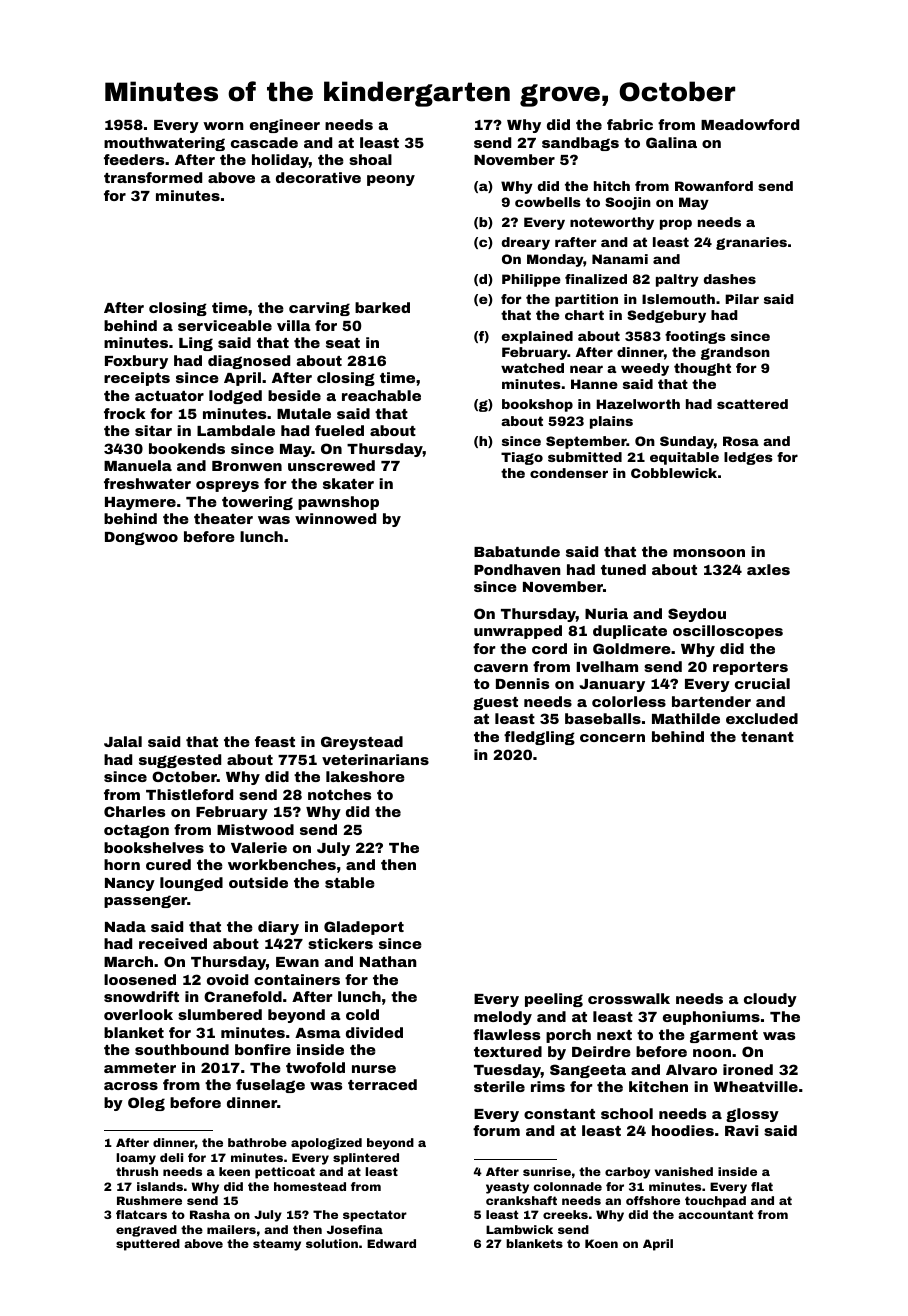 The width and height of the screenshot is (908, 1316). Describe the element at coordinates (370, 159) in the screenshot. I see `shoal` at that location.
